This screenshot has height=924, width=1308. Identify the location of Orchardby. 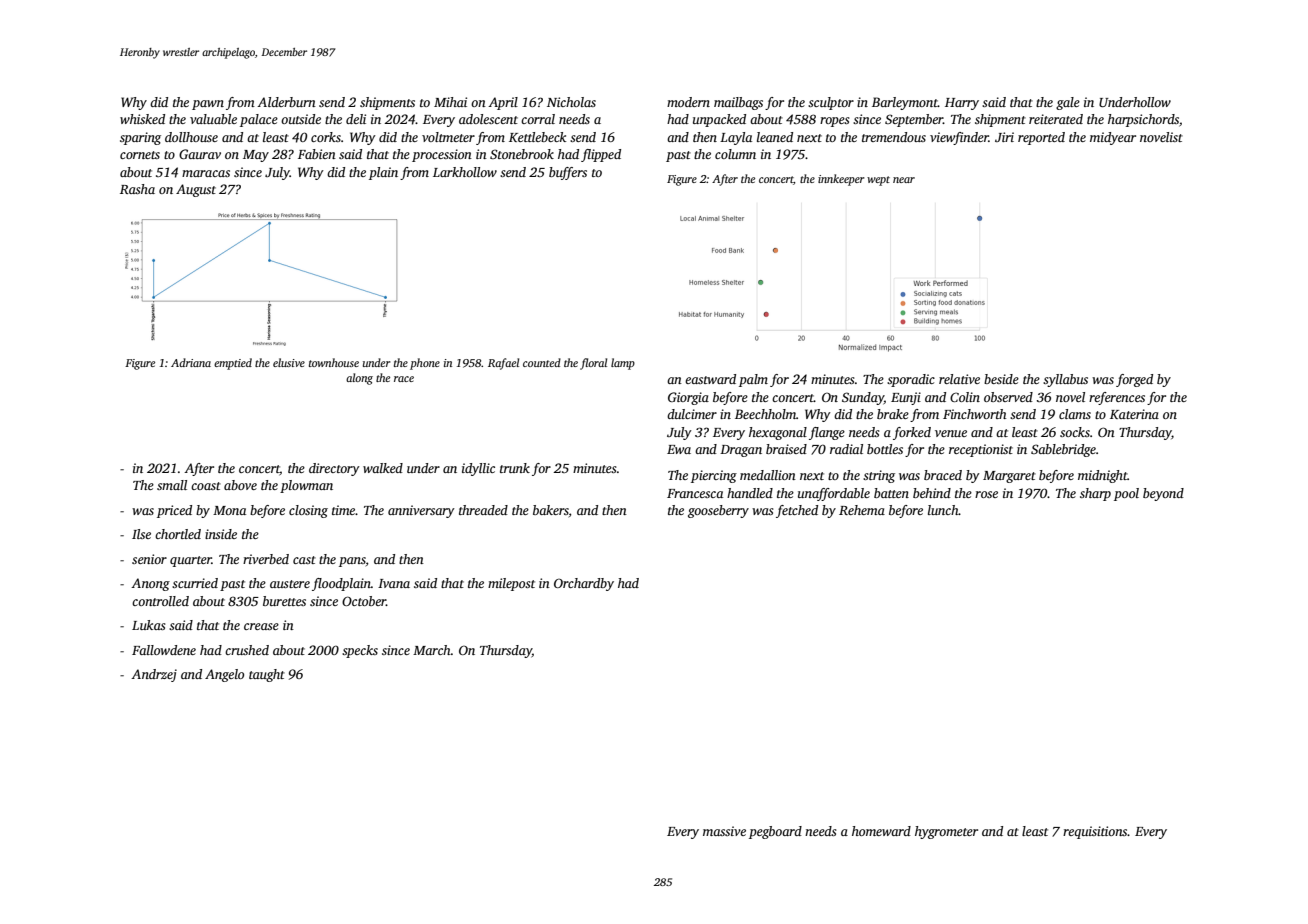
(584, 584).
